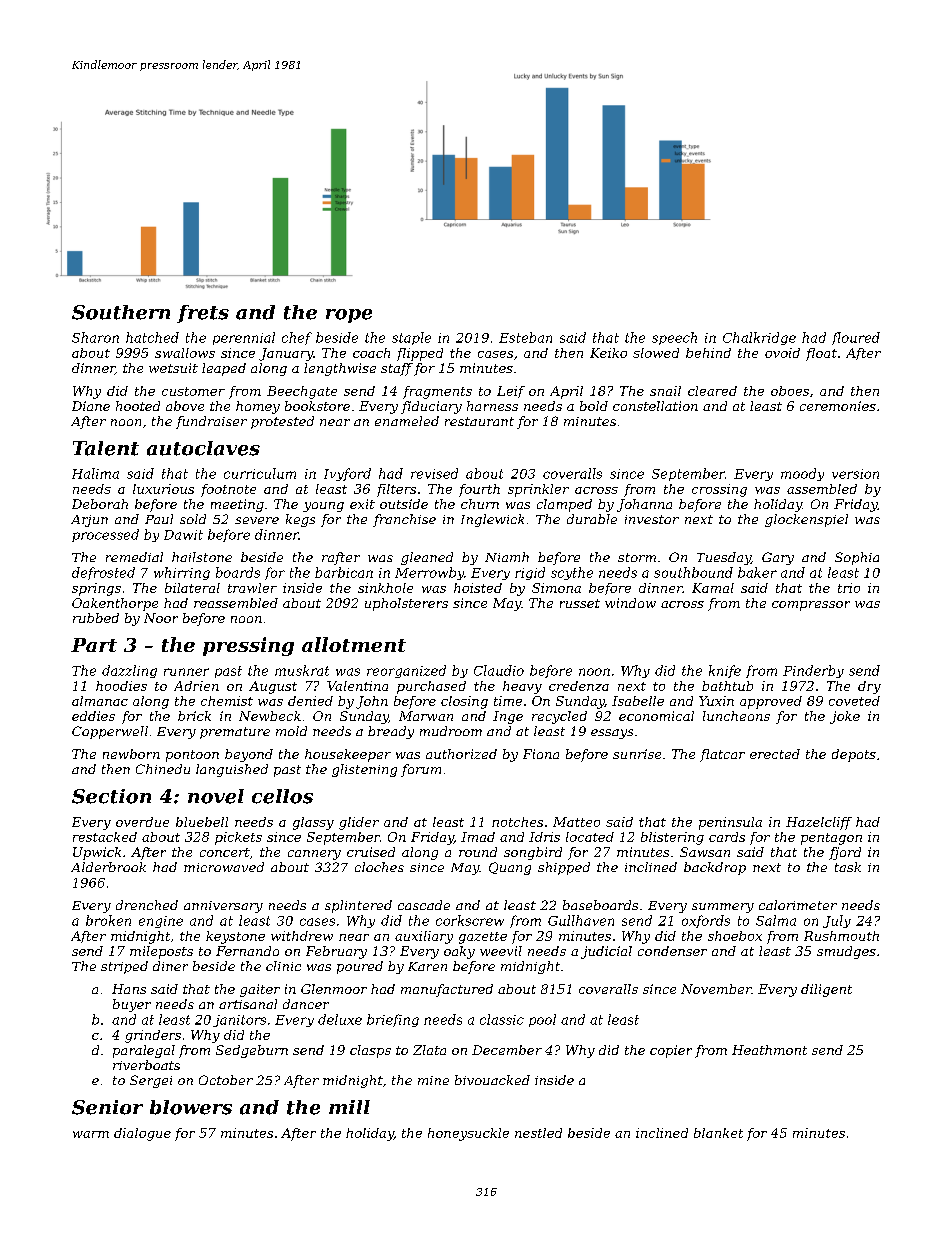  I want to click on floured, so click(856, 338).
